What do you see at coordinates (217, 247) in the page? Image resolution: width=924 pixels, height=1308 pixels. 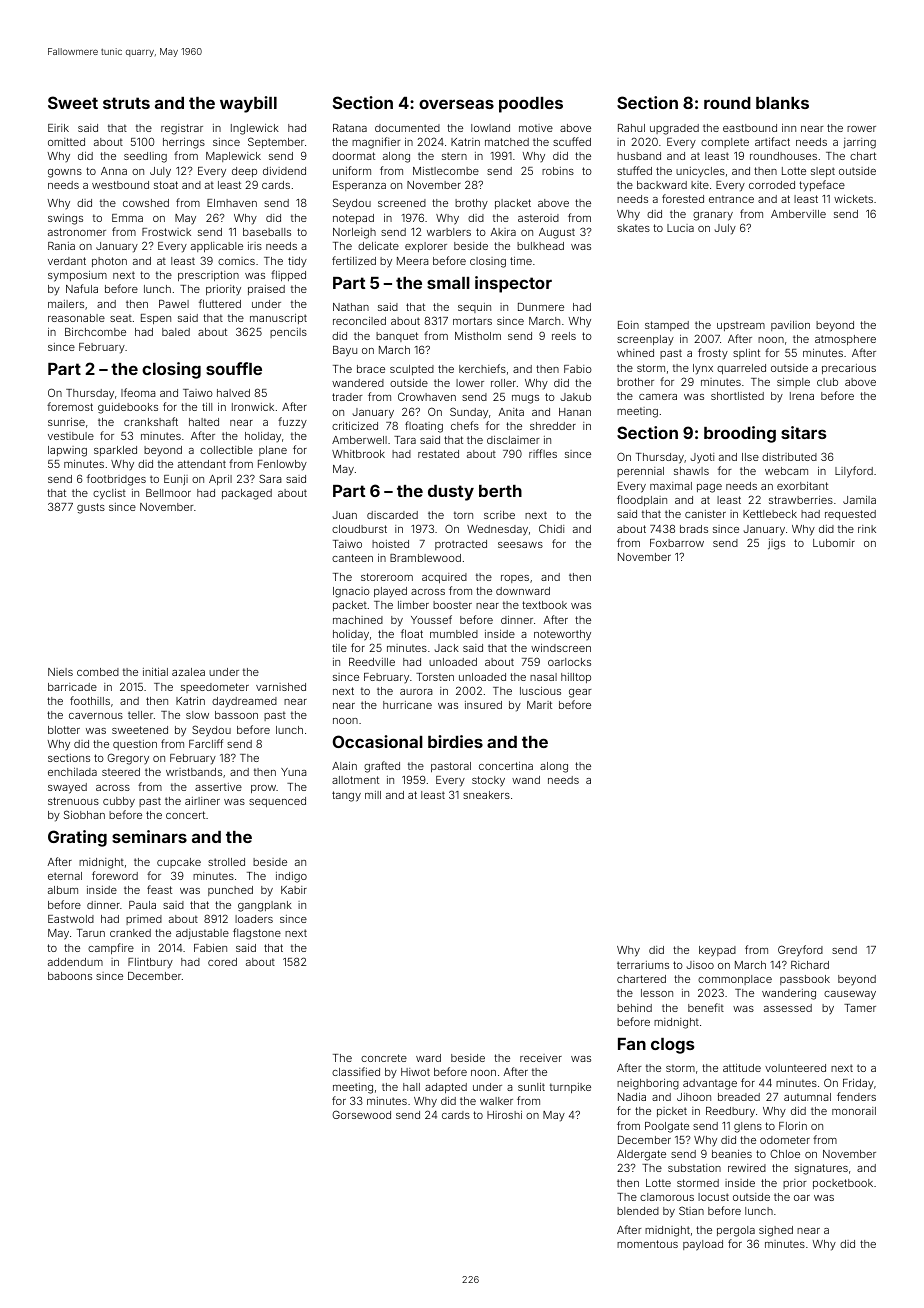 I see `applicable` at bounding box center [217, 247].
